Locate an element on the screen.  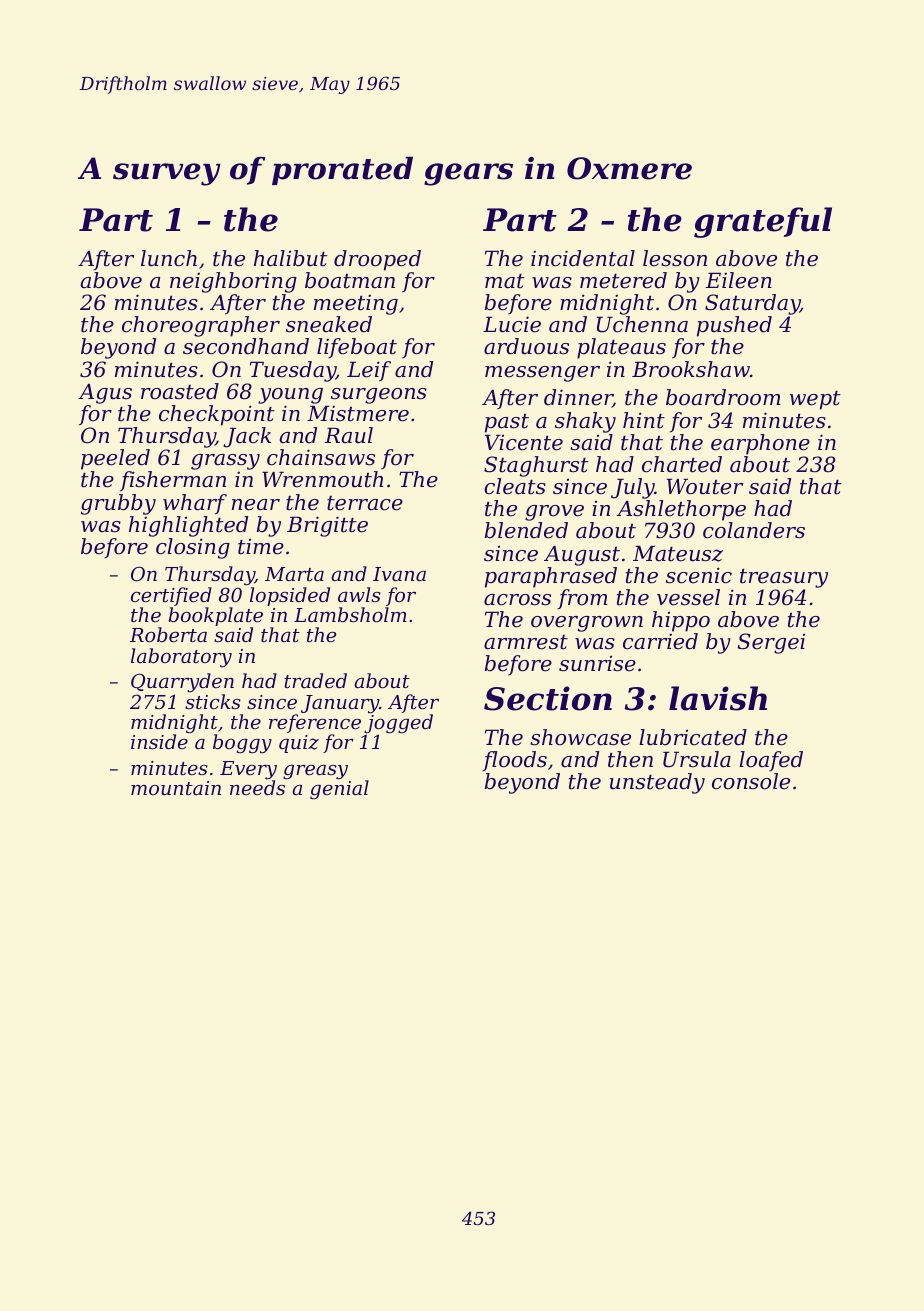
across is located at coordinates (517, 600).
